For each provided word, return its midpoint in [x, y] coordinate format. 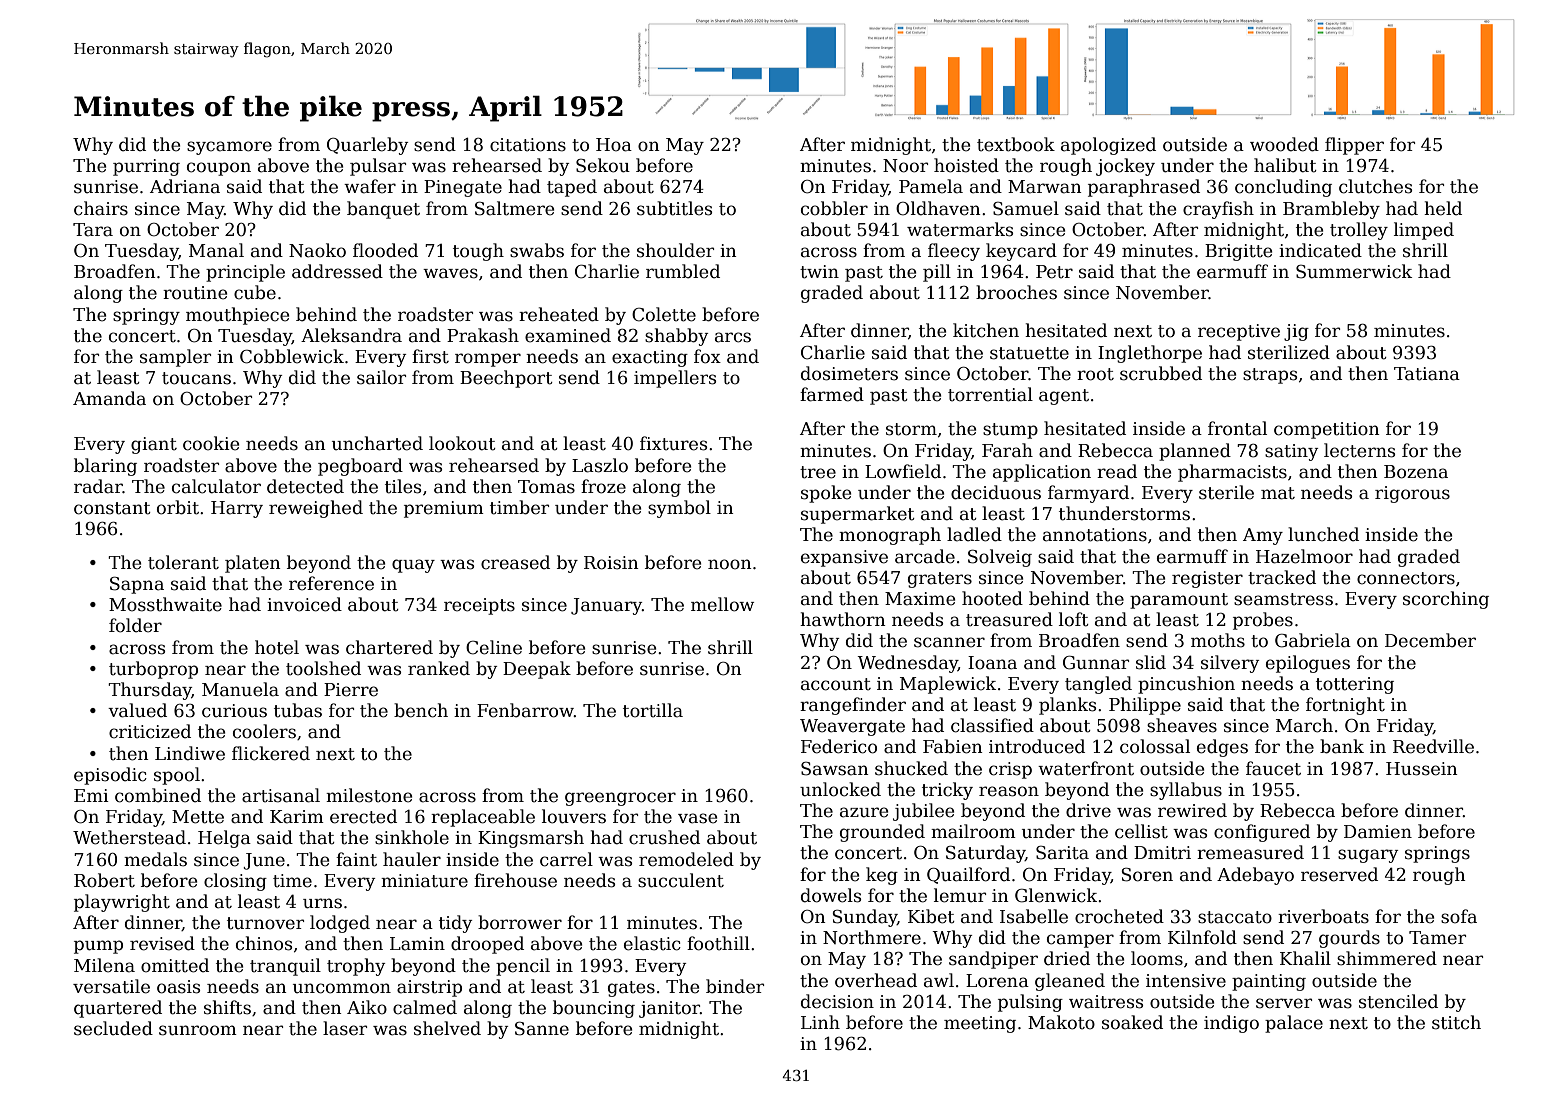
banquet [383, 210]
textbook [1016, 144]
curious [234, 711]
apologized [1108, 146]
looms [1157, 958]
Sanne [542, 1028]
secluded [113, 1028]
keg [882, 876]
